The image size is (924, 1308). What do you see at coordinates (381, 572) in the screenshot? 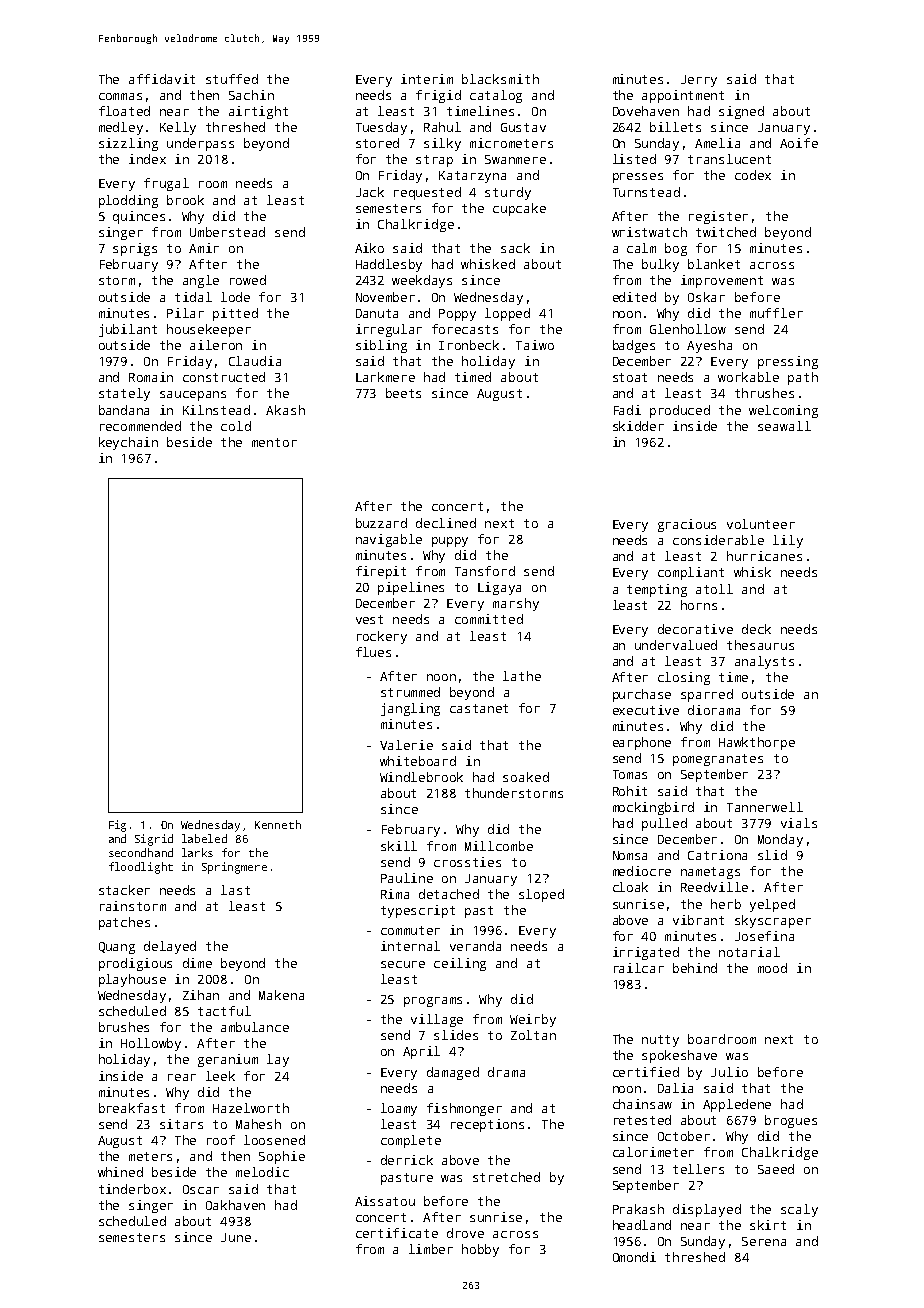
I see `firepit` at bounding box center [381, 572].
